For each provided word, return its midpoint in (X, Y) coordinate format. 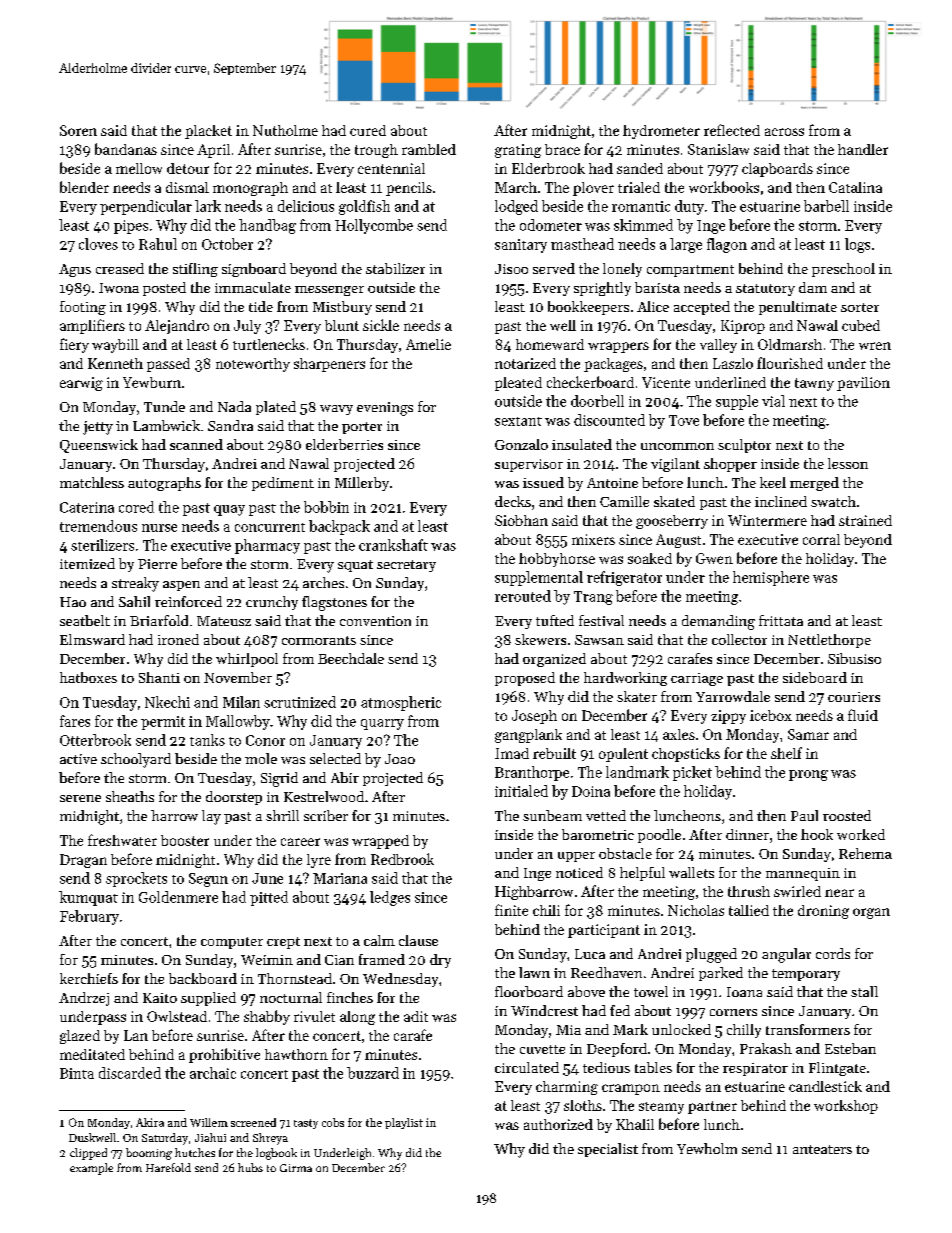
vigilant (675, 465)
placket (208, 132)
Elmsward (92, 639)
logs (857, 245)
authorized (558, 1124)
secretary (406, 566)
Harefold (168, 1167)
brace (562, 149)
